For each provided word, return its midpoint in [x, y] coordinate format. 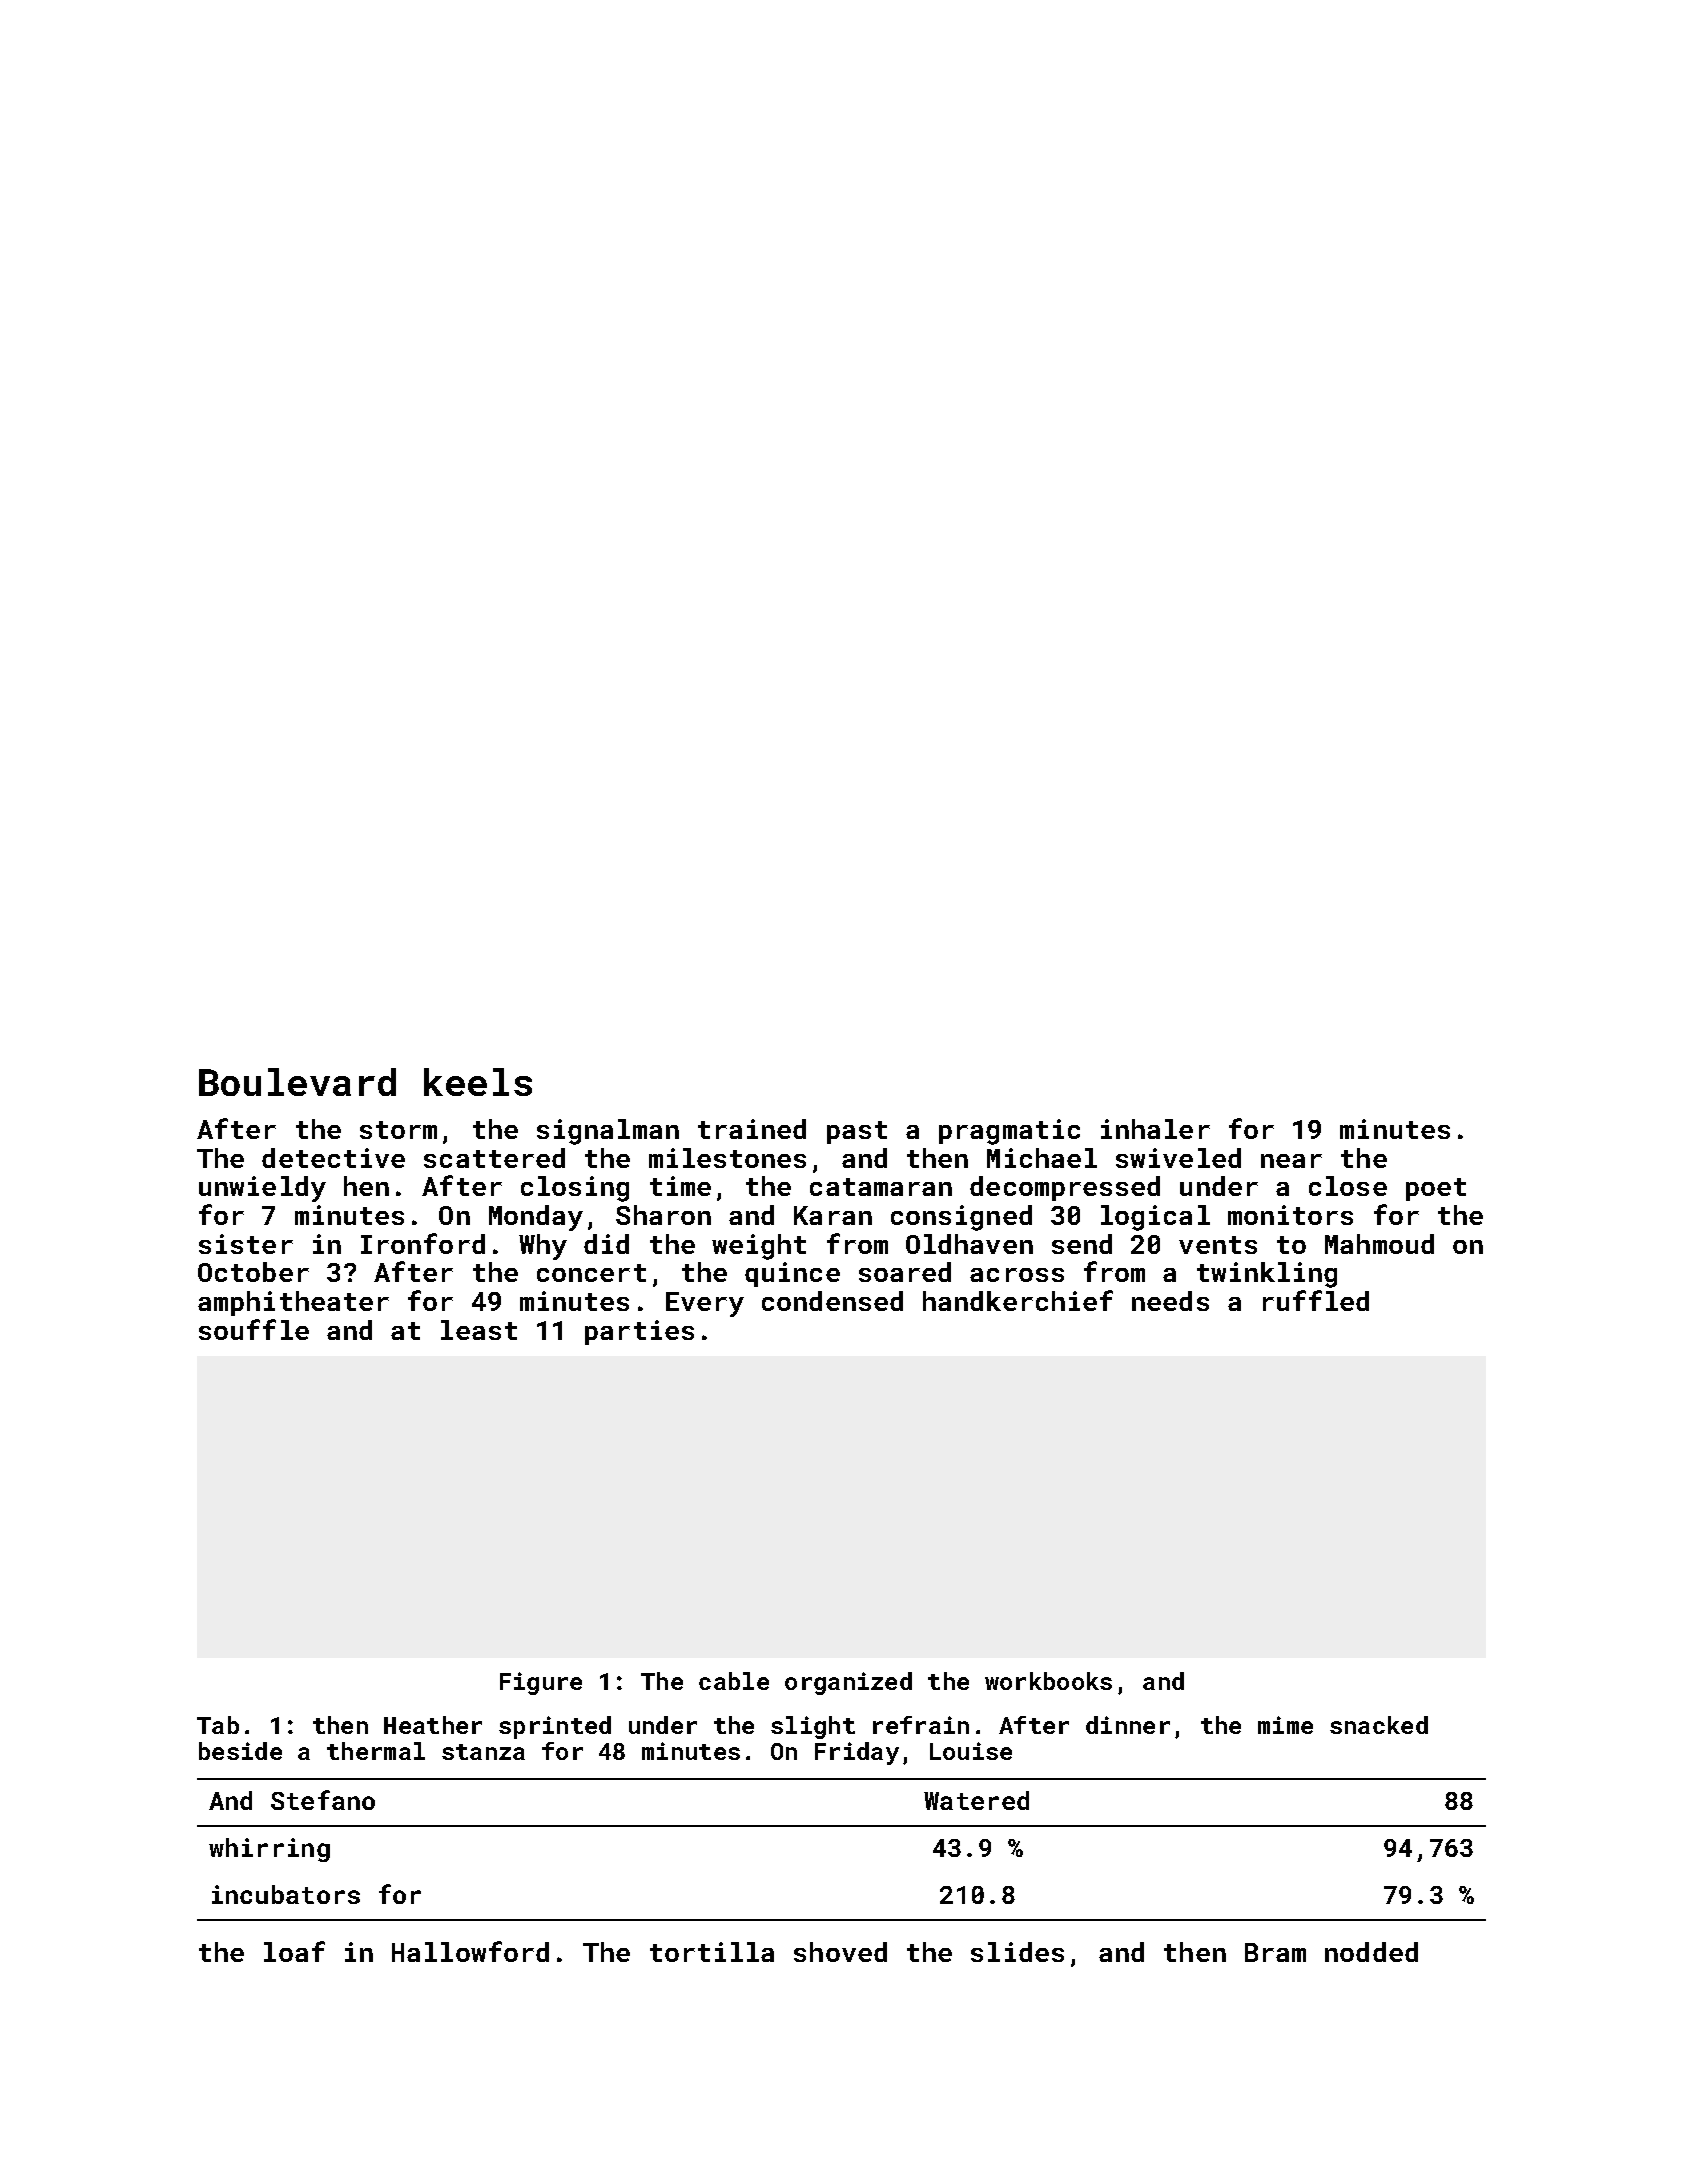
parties [639, 1332]
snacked [1379, 1725]
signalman [608, 1132]
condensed [832, 1301]
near [1291, 1161]
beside [240, 1751]
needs [1170, 1301]
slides [1017, 1952]
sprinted [555, 1727]
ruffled [1316, 1300]
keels [478, 1082]
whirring [269, 1850]
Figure [541, 1683]
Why [543, 1247]
